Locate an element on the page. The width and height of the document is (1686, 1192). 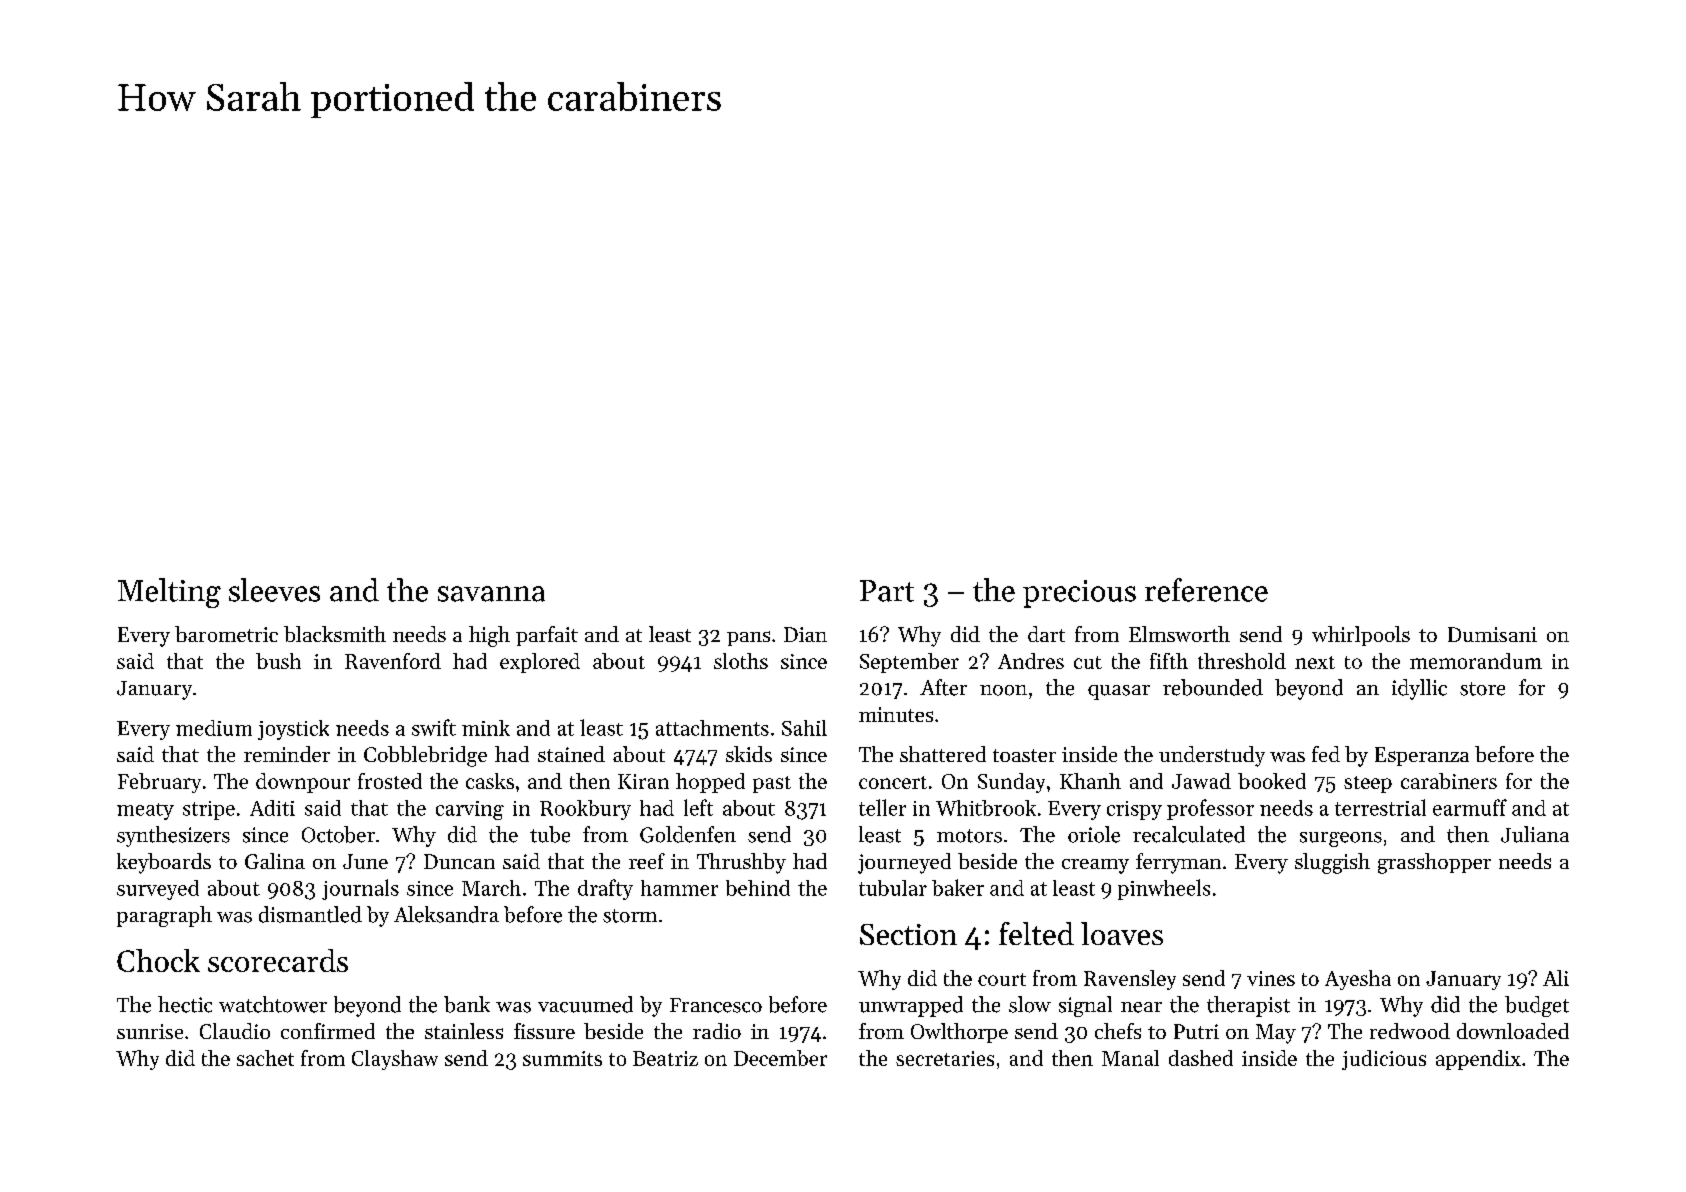
sunrise is located at coordinates (150, 1031).
